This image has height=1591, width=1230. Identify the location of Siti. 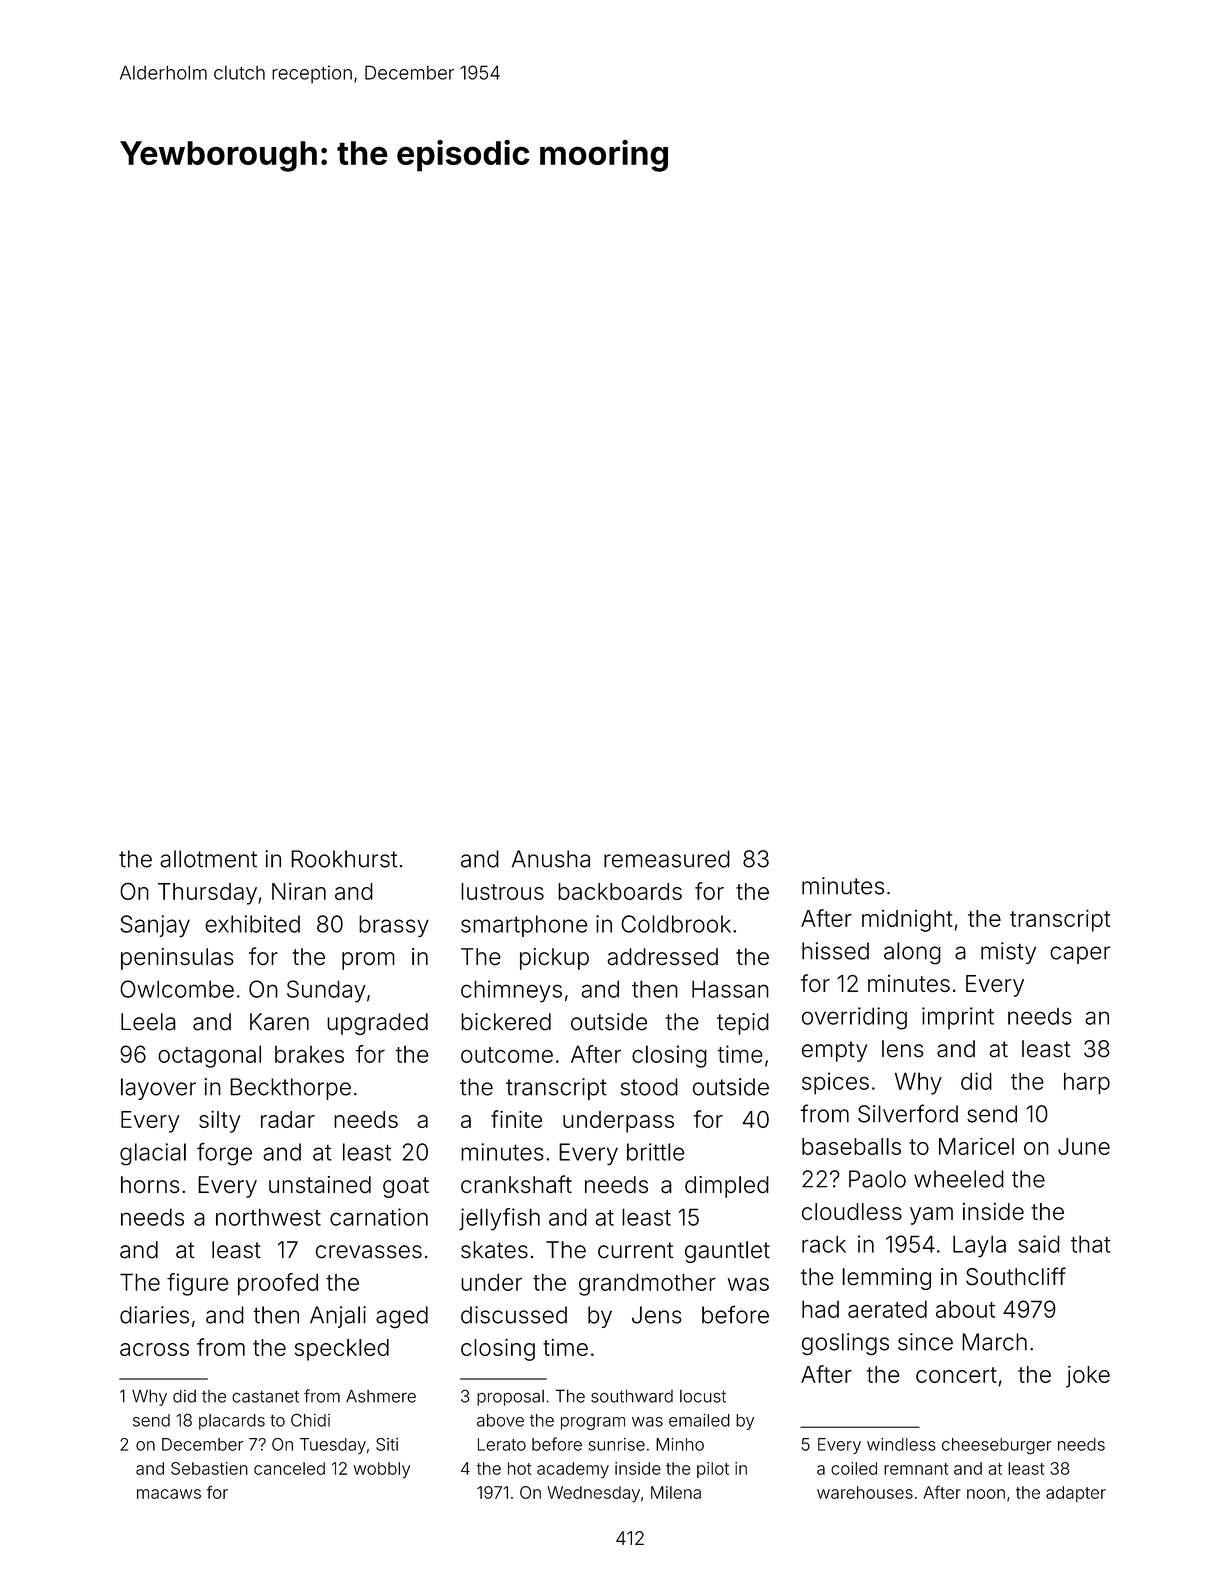
(387, 1444).
